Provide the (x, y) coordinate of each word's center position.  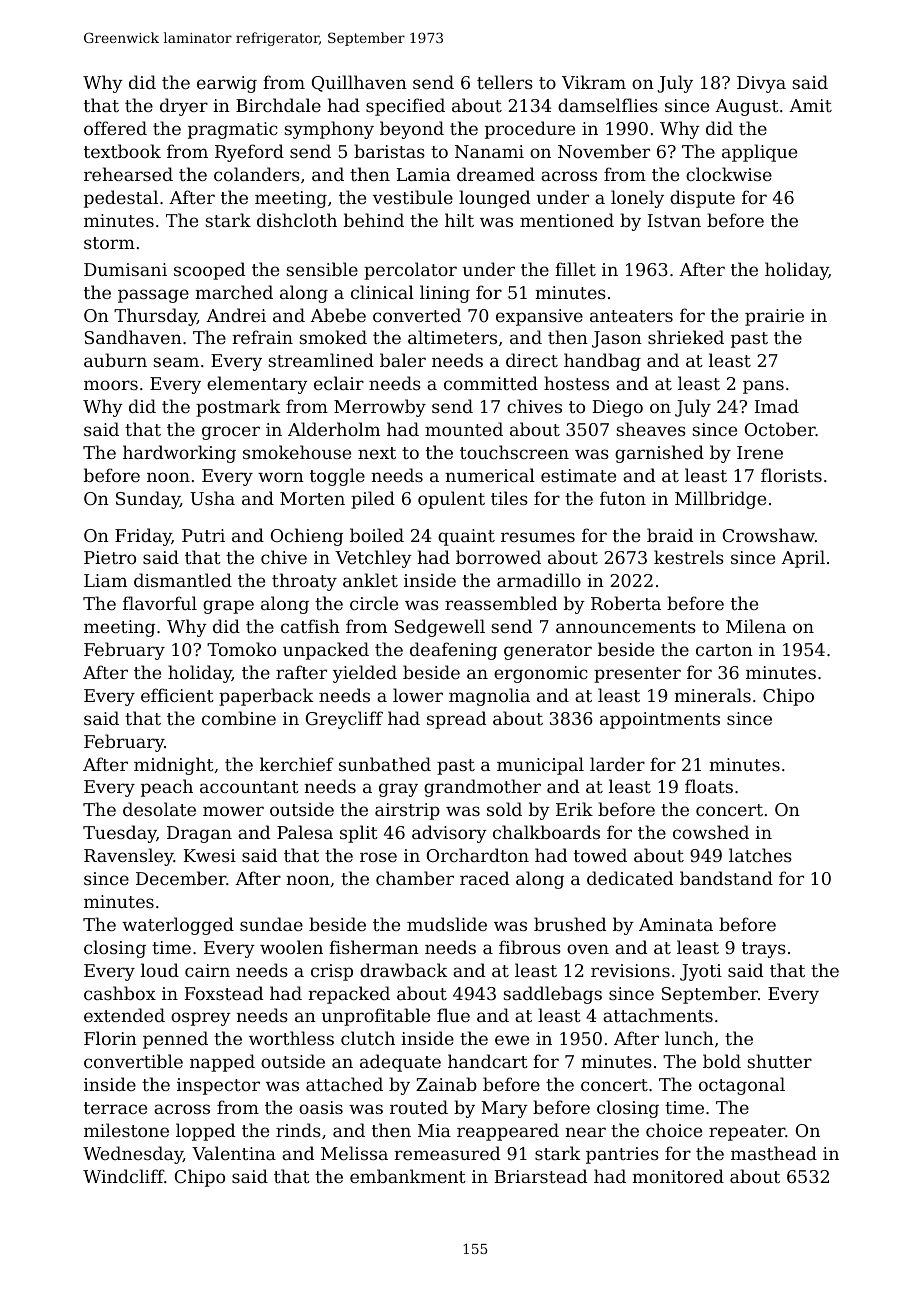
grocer (231, 433)
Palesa (305, 832)
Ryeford (249, 153)
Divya (761, 84)
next (377, 453)
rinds (298, 1130)
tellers (505, 82)
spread (456, 720)
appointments (660, 720)
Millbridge (720, 500)
